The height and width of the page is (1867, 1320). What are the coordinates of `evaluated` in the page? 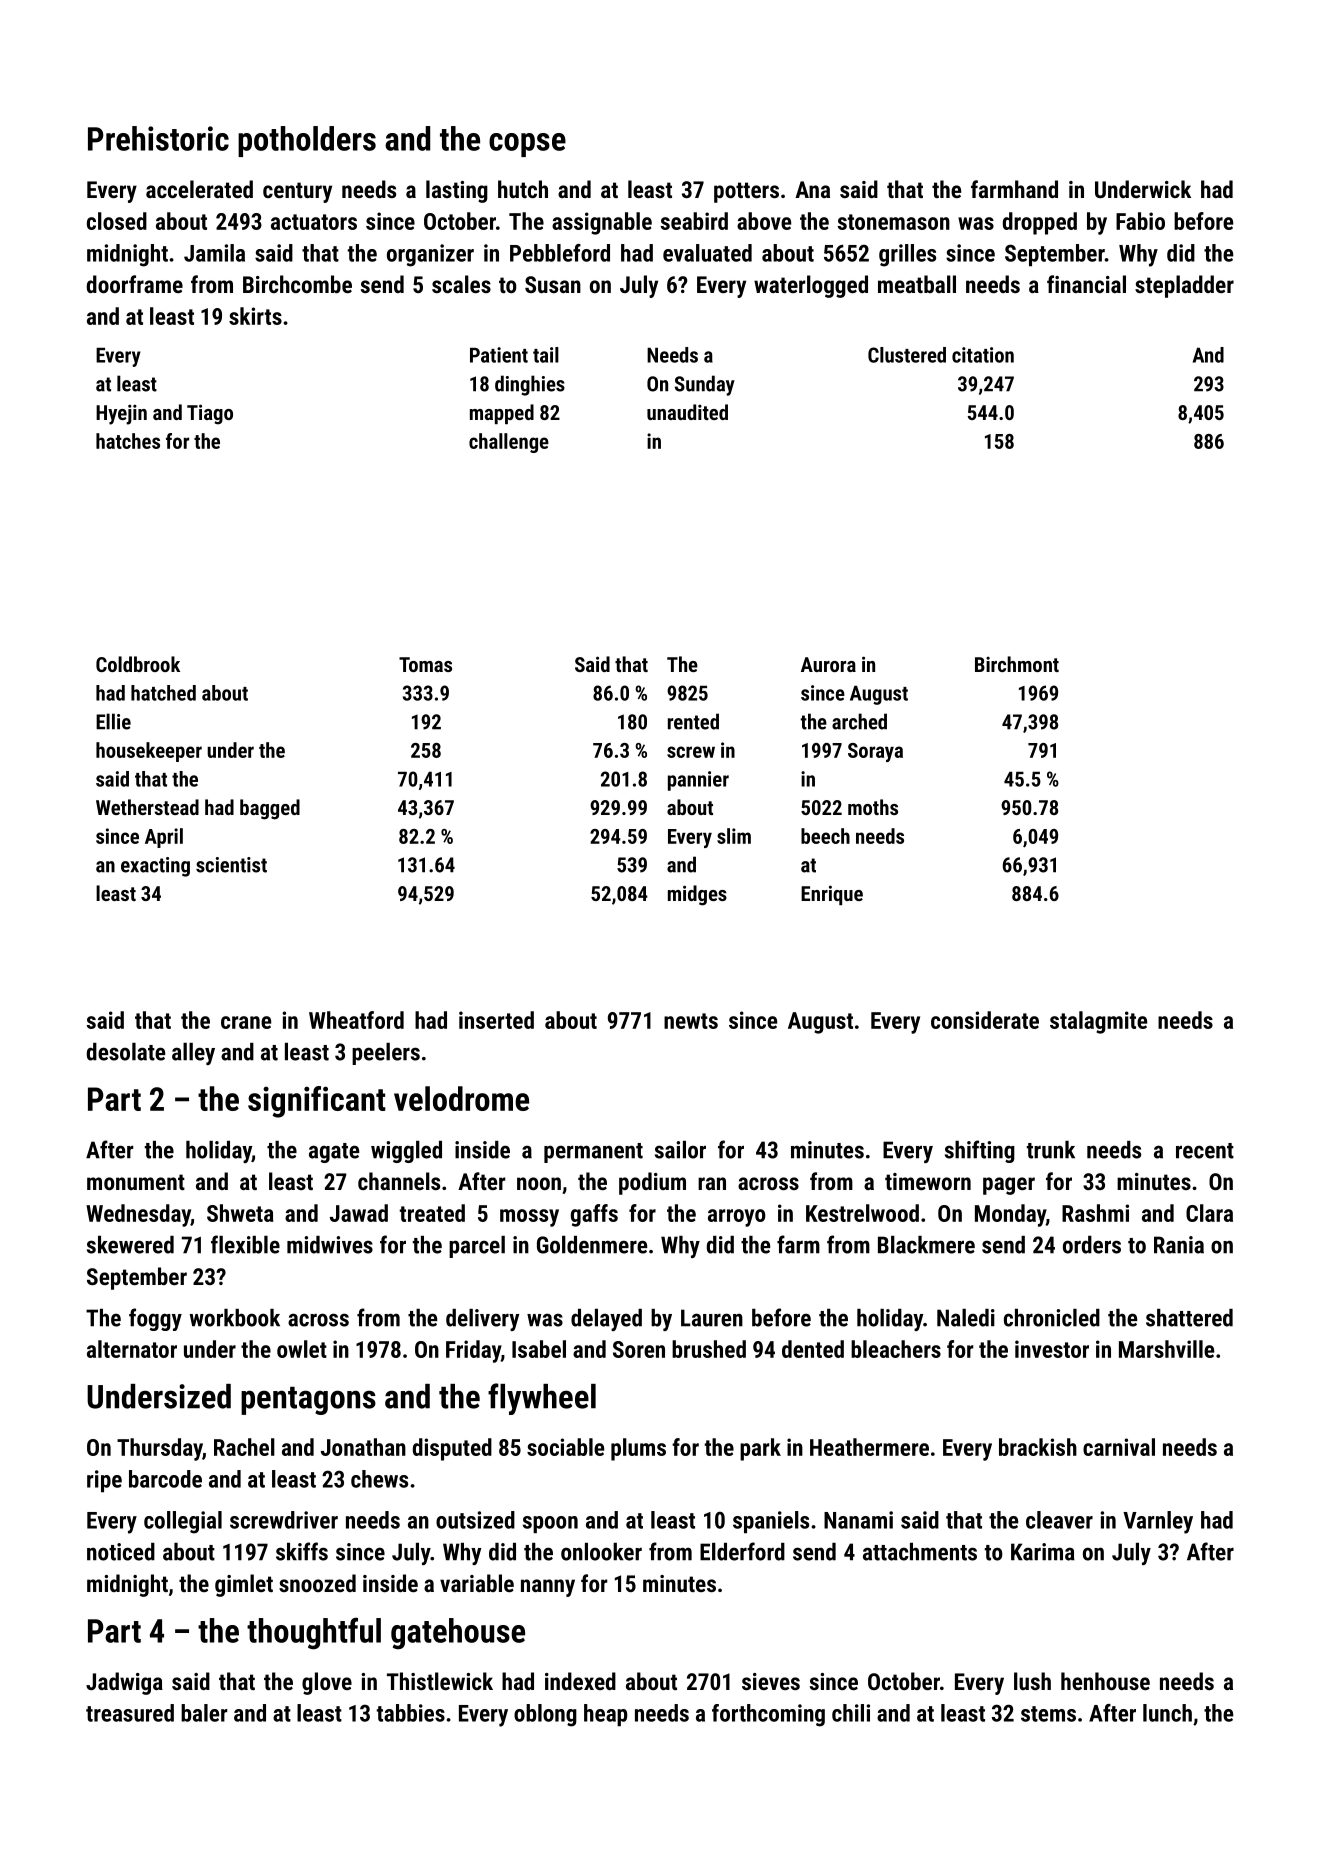 It's located at (707, 253).
